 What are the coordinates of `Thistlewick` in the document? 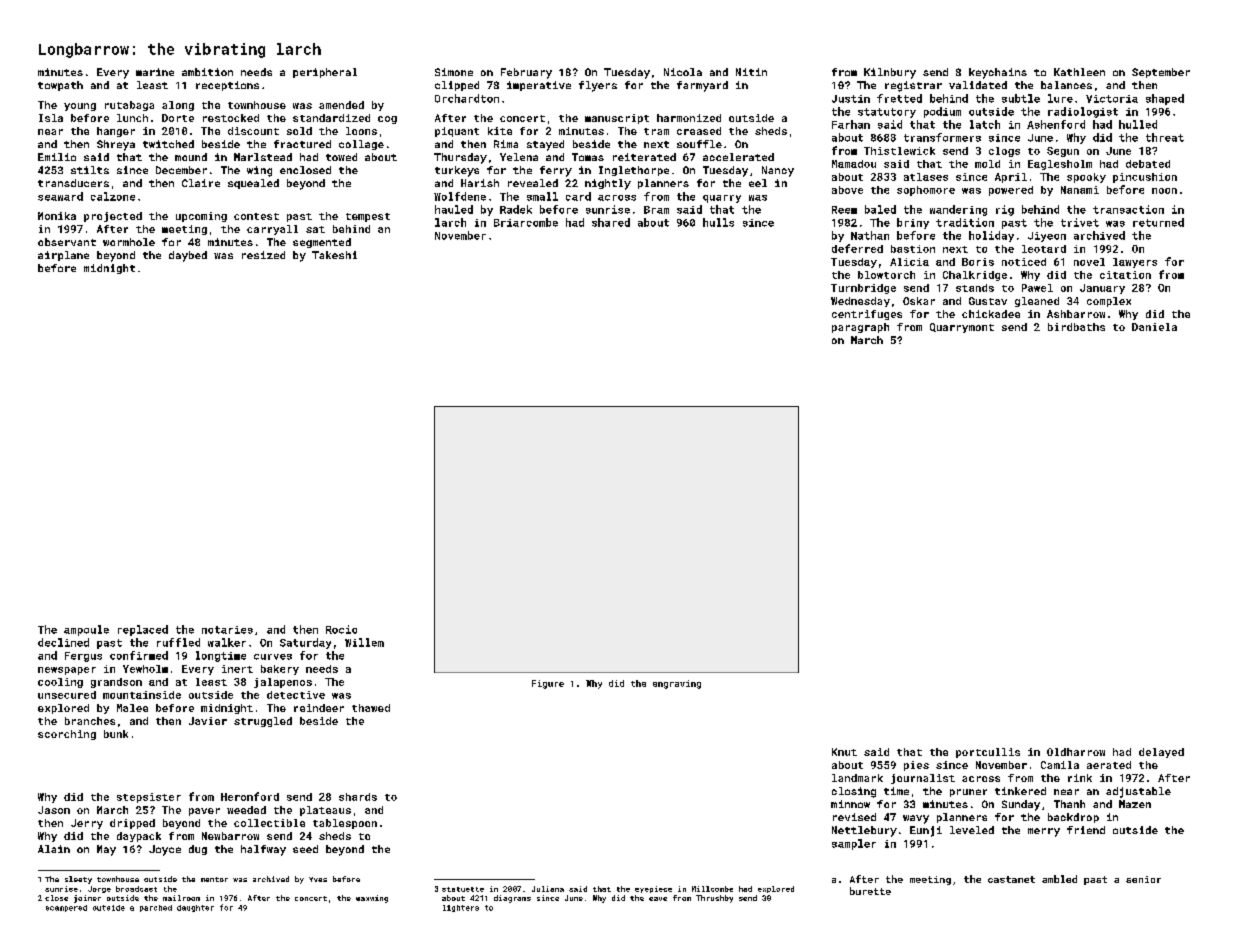 It's located at (899, 151).
